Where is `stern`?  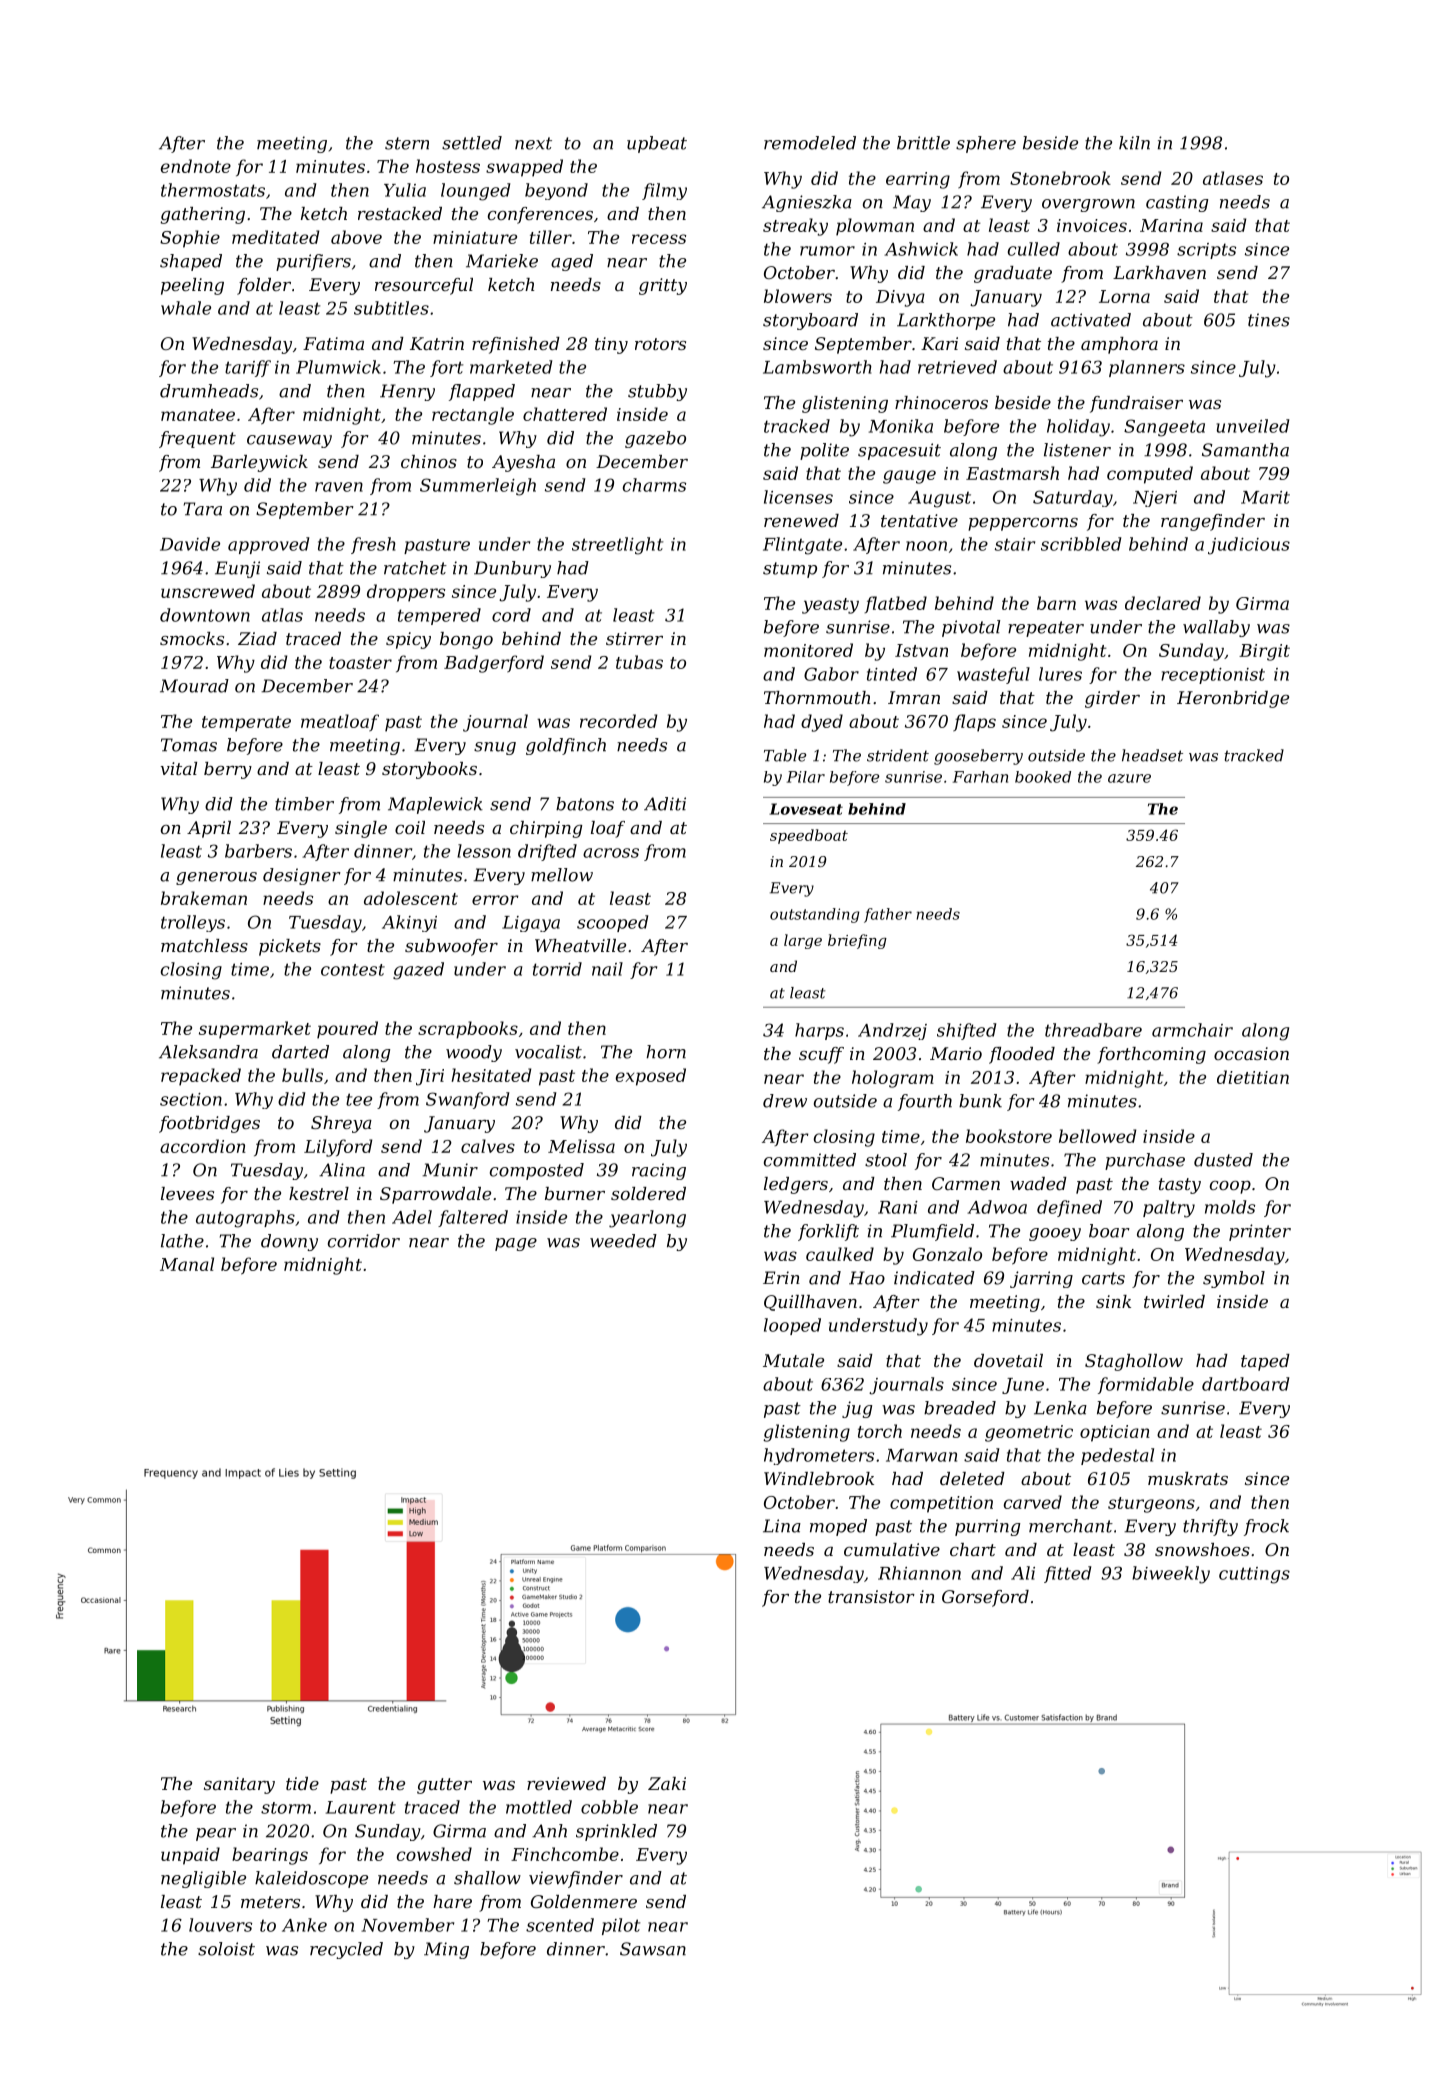
stern is located at coordinates (407, 143).
